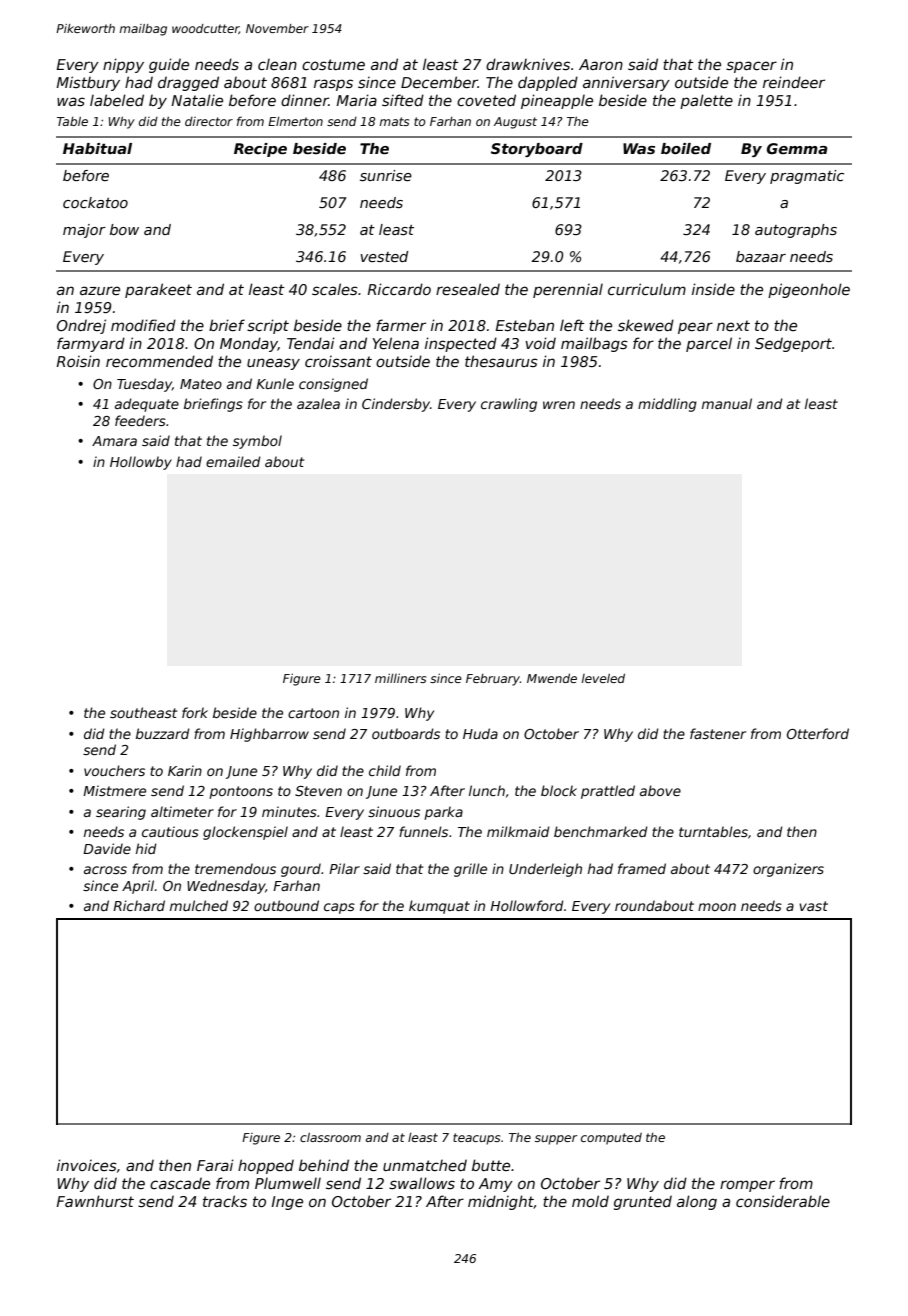 The width and height of the page is (908, 1316). Describe the element at coordinates (386, 175) in the page. I see `sunrise` at that location.
